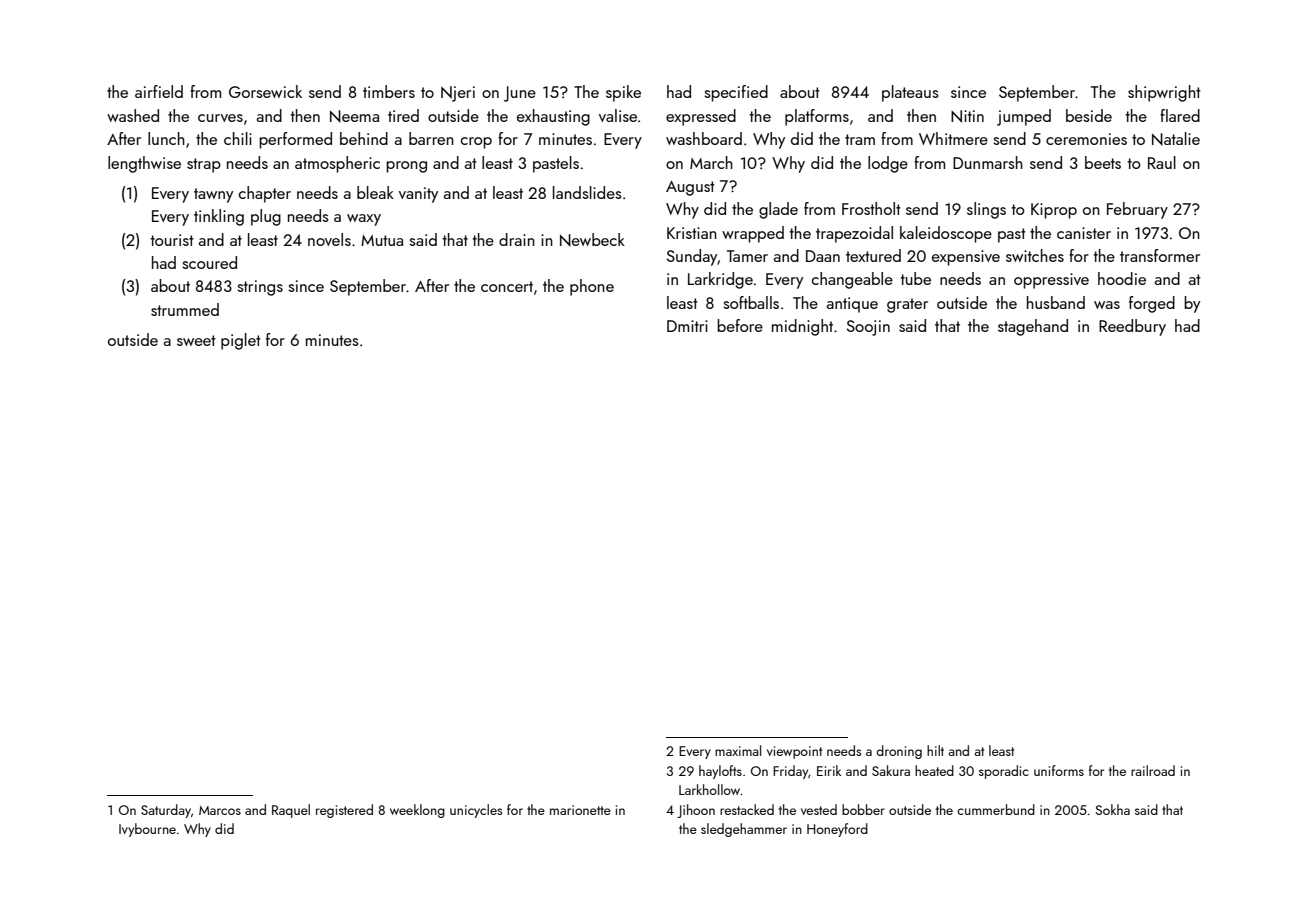 The height and width of the page is (924, 1308). What do you see at coordinates (260, 288) in the page?
I see `strings` at bounding box center [260, 288].
